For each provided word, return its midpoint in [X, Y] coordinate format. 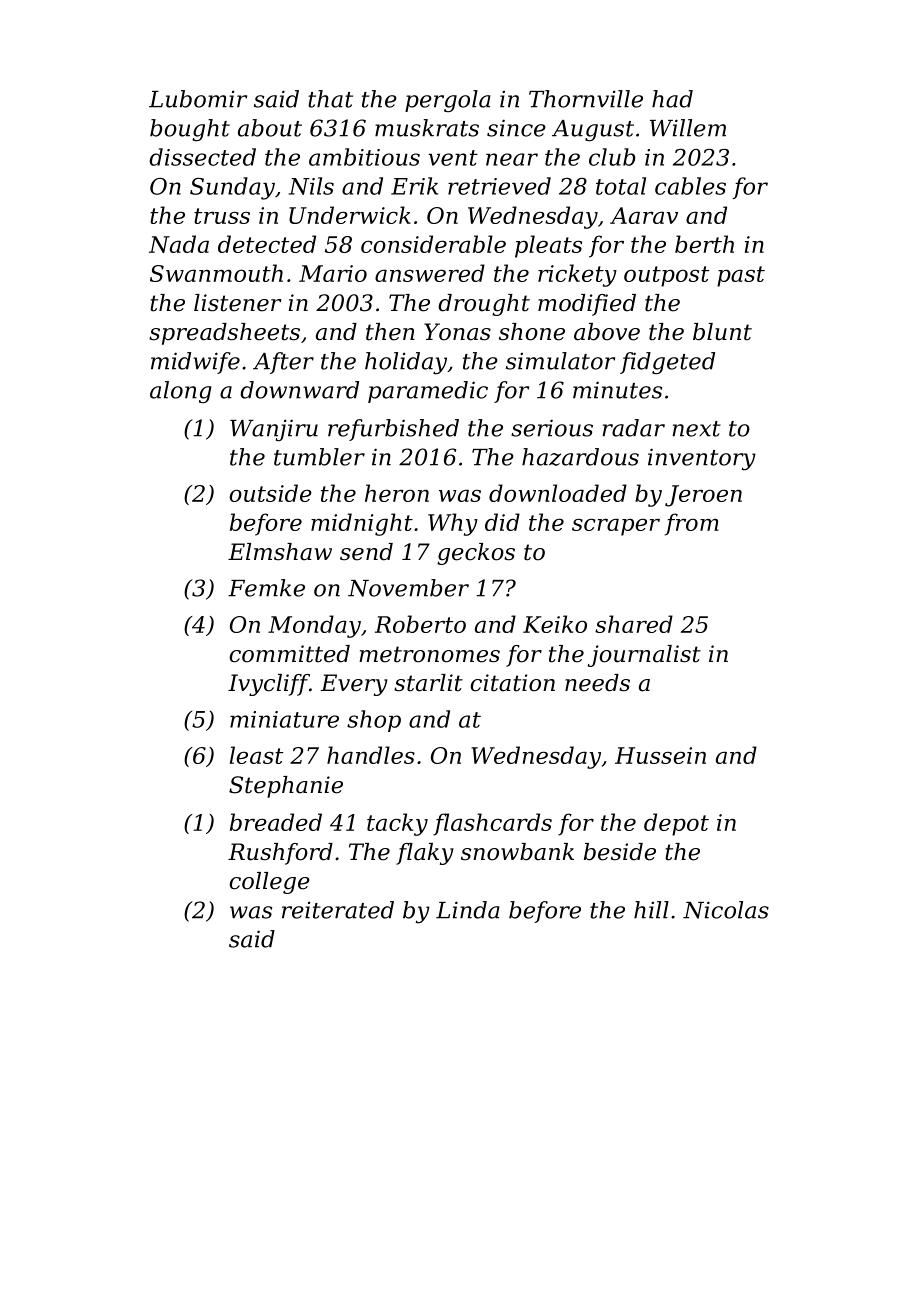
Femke [266, 588]
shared [634, 624]
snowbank [517, 852]
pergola [448, 101]
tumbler [319, 457]
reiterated [338, 910]
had [672, 99]
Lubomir [198, 99]
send [366, 552]
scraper [616, 527]
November [408, 588]
